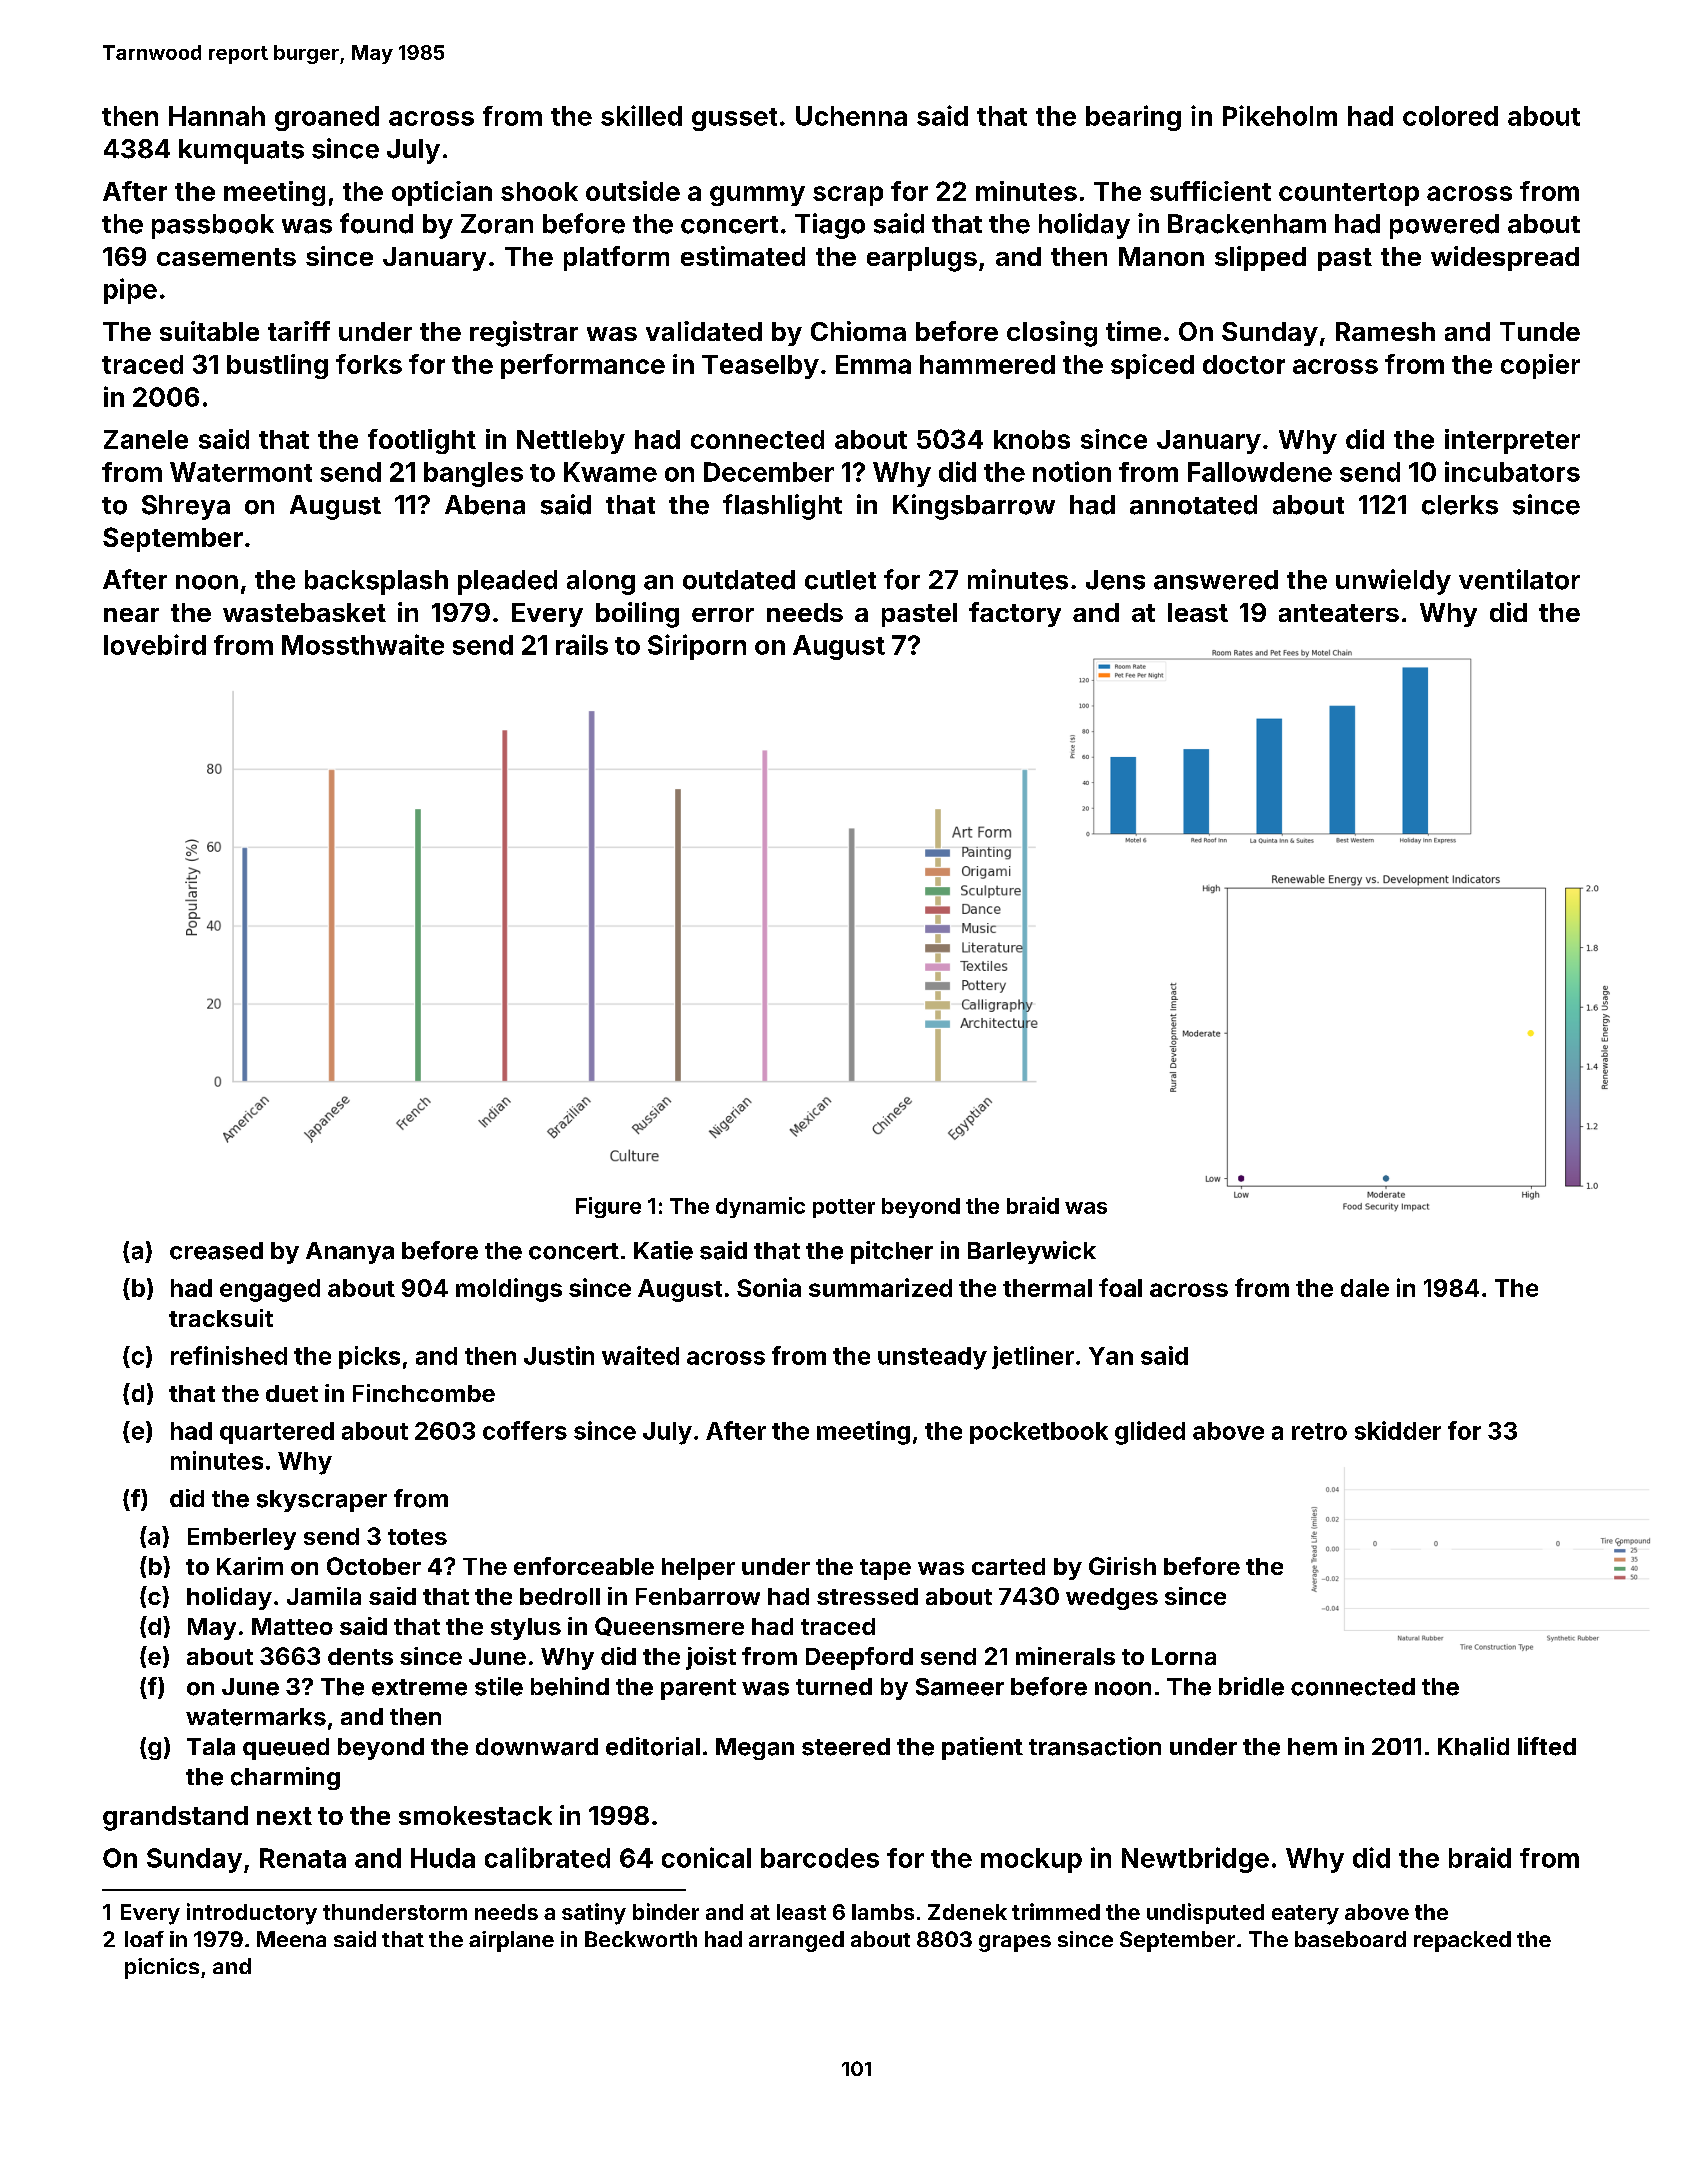 The width and height of the screenshot is (1683, 2178). Describe the element at coordinates (796, 1941) in the screenshot. I see `arranged` at that location.
